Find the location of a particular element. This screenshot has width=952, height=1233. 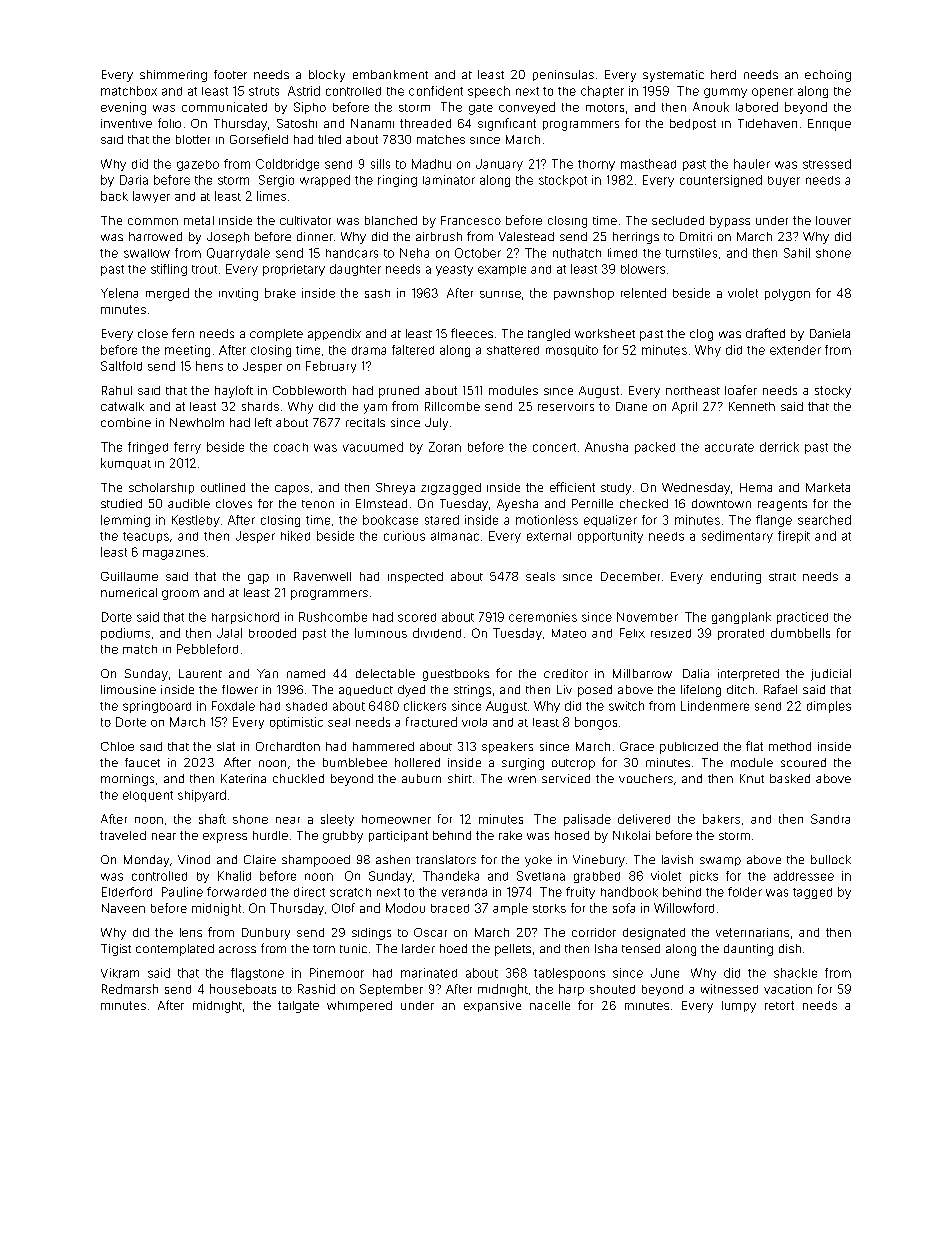

significant is located at coordinates (507, 124).
